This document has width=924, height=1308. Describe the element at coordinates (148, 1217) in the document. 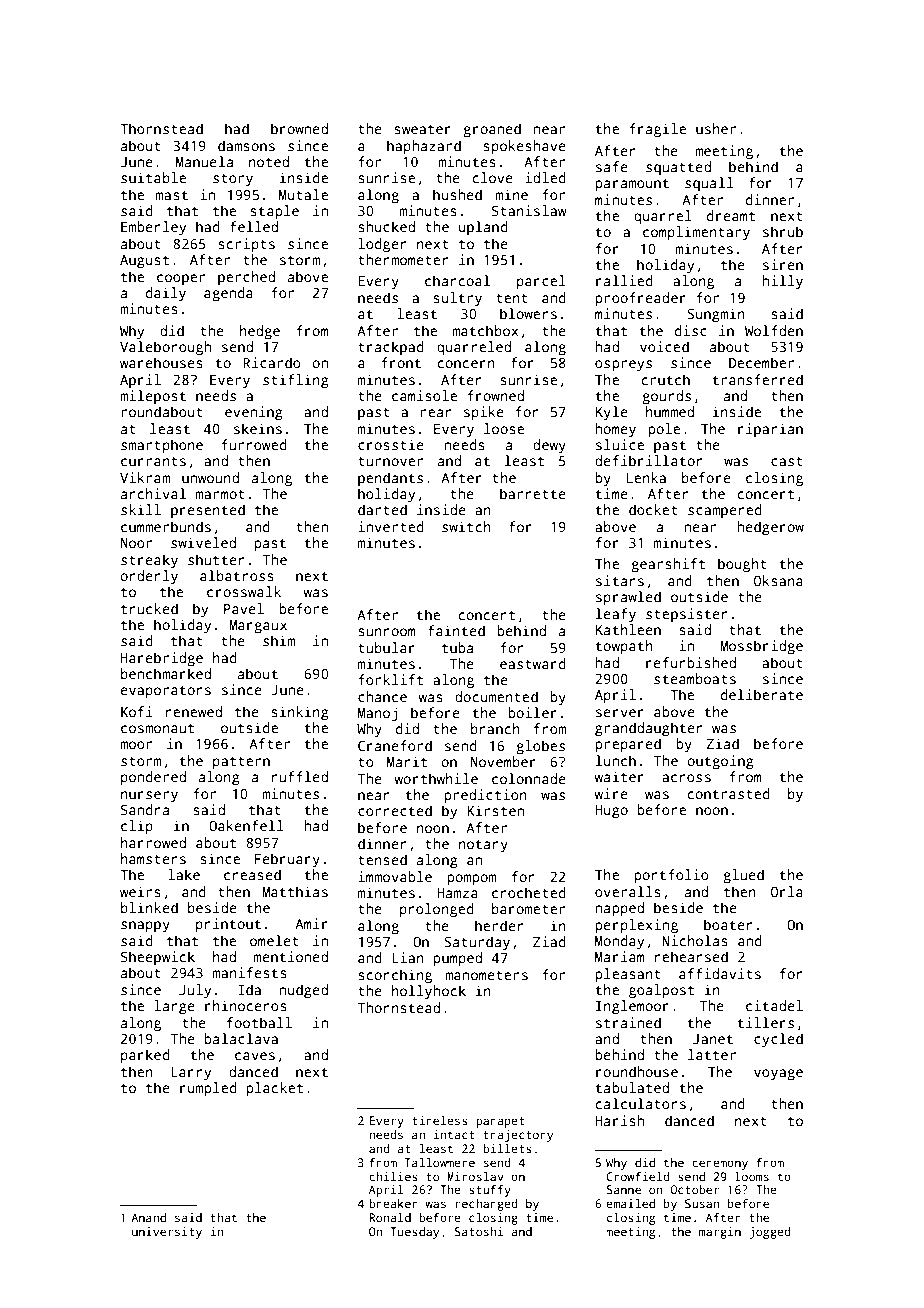

I see `Anand` at that location.
